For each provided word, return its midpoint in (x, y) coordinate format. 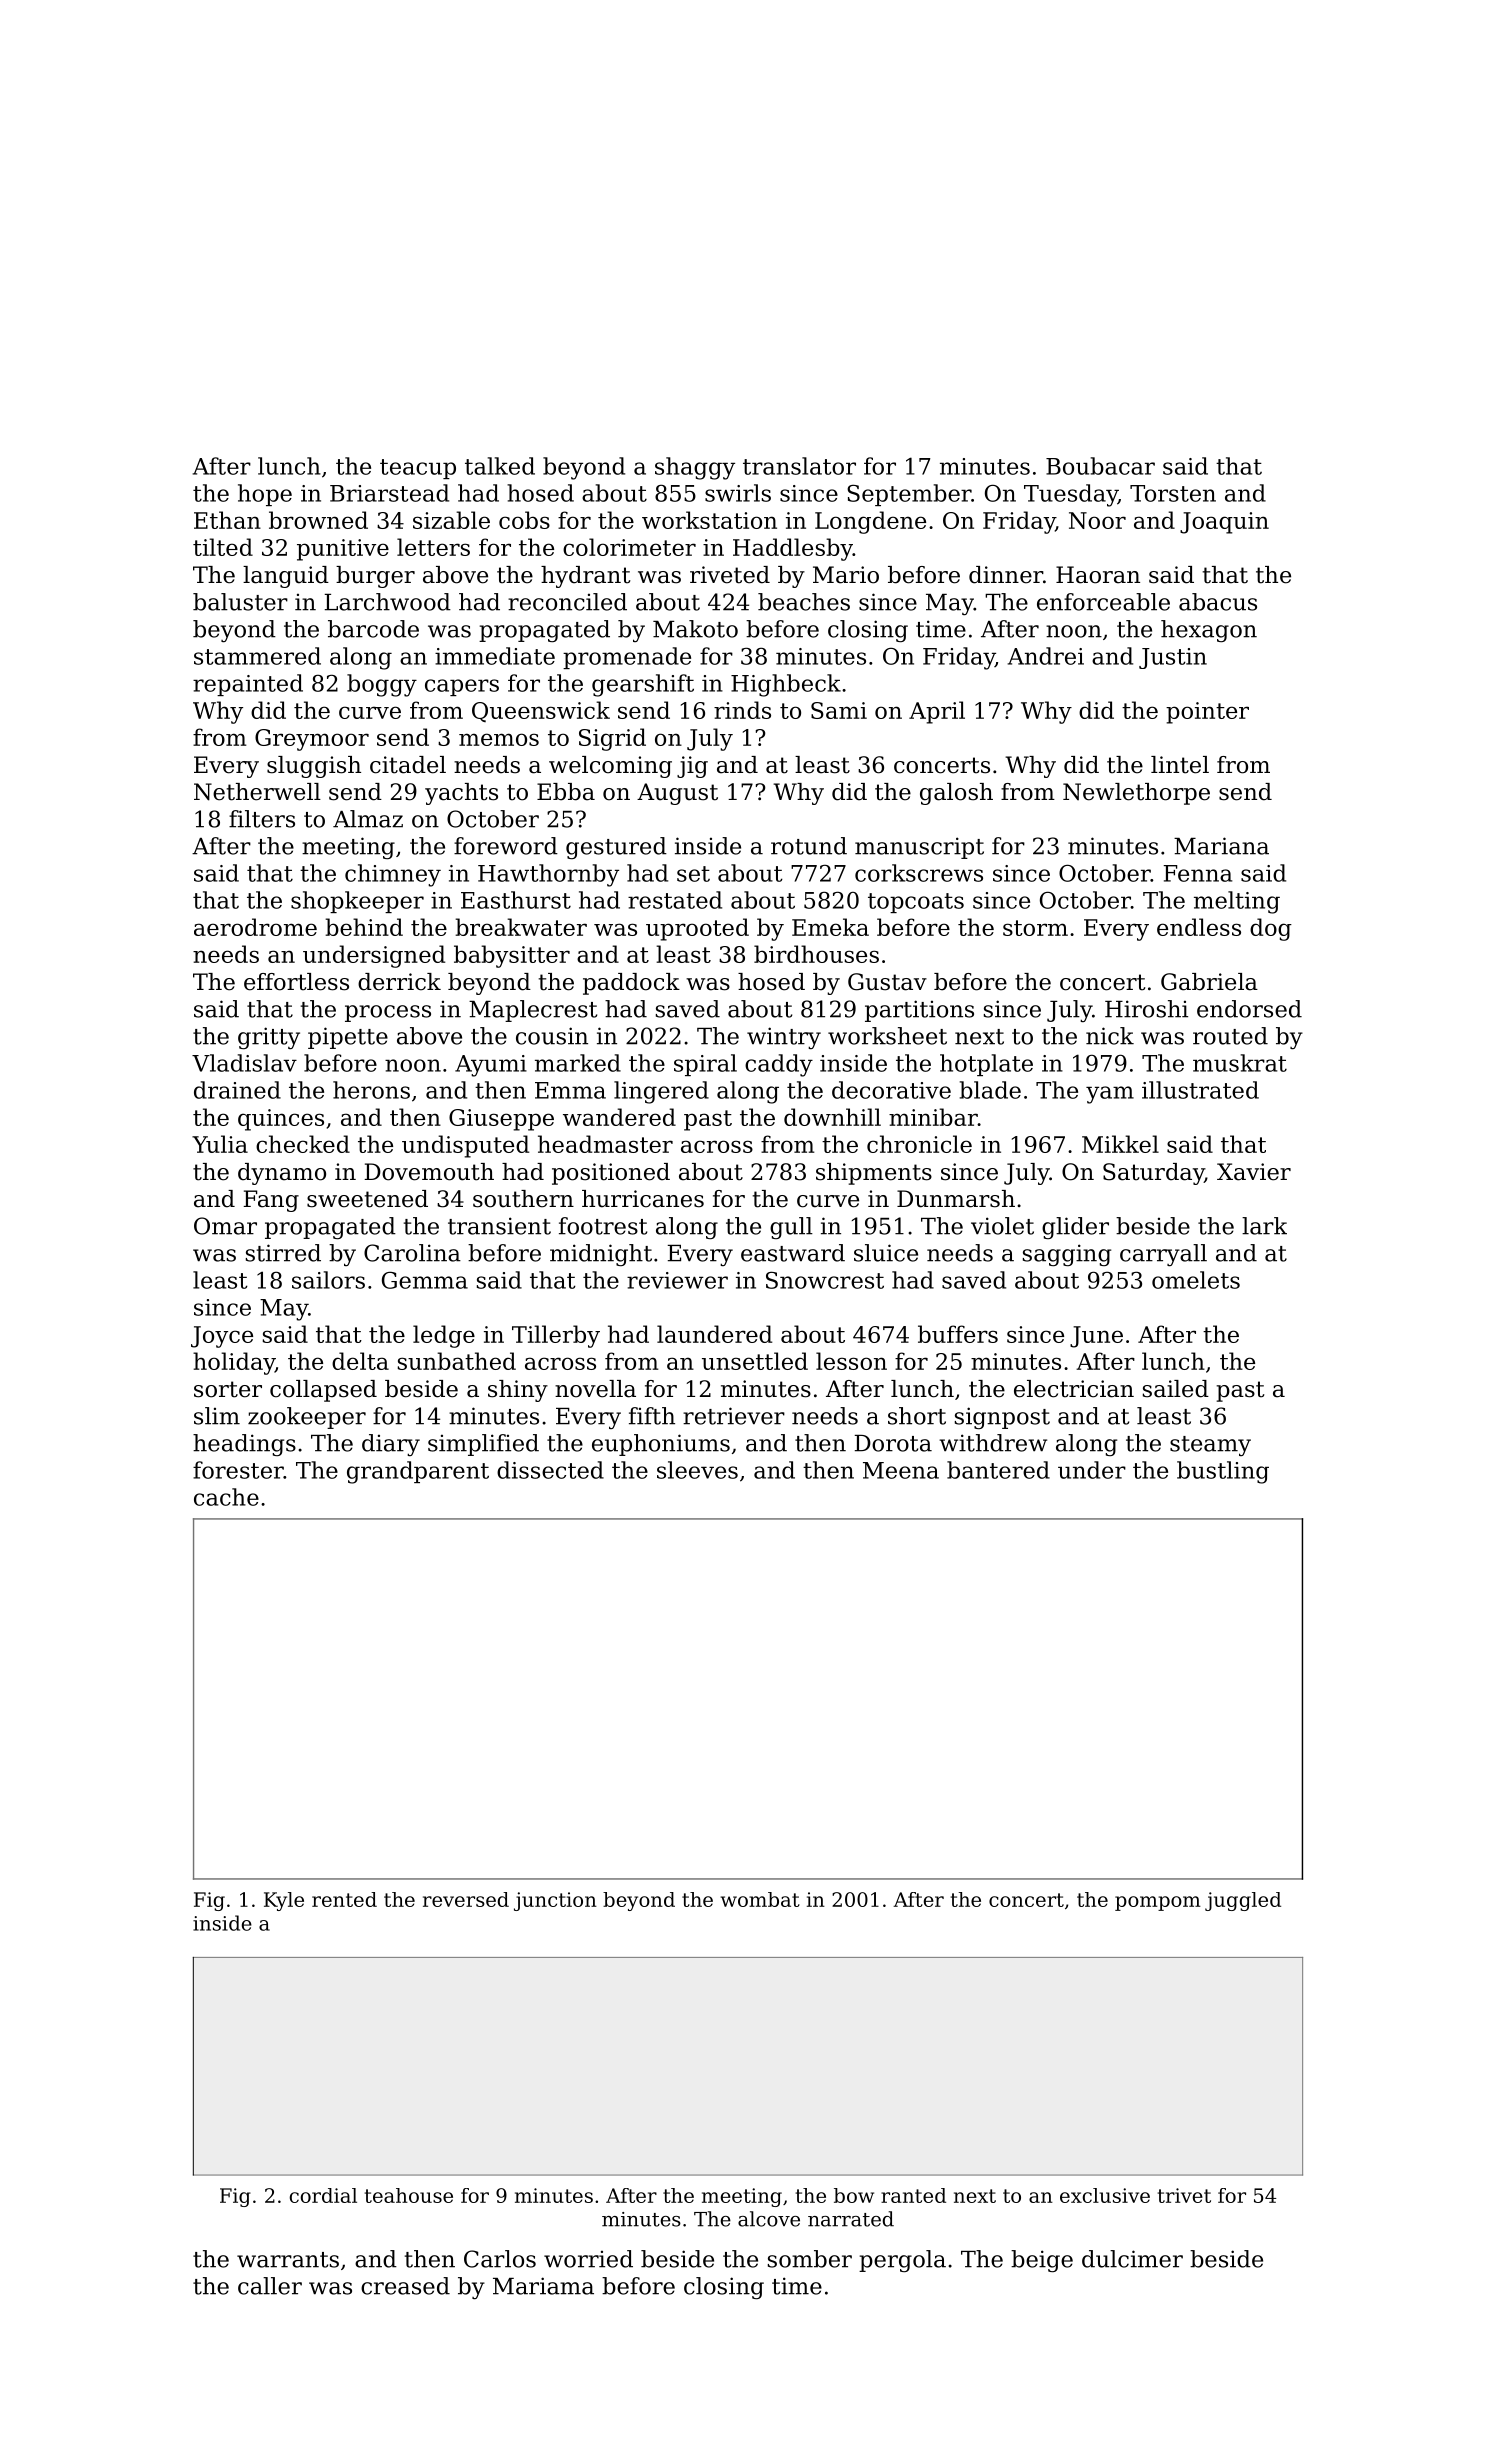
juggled (1243, 1901)
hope (265, 495)
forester (238, 1470)
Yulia (220, 1144)
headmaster (605, 1144)
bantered (998, 1470)
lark (1264, 1226)
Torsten (1173, 493)
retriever (734, 1416)
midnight (601, 1255)
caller (270, 2286)
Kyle (284, 1901)
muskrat (1240, 1063)
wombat (760, 1899)
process (388, 1013)
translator (799, 466)
